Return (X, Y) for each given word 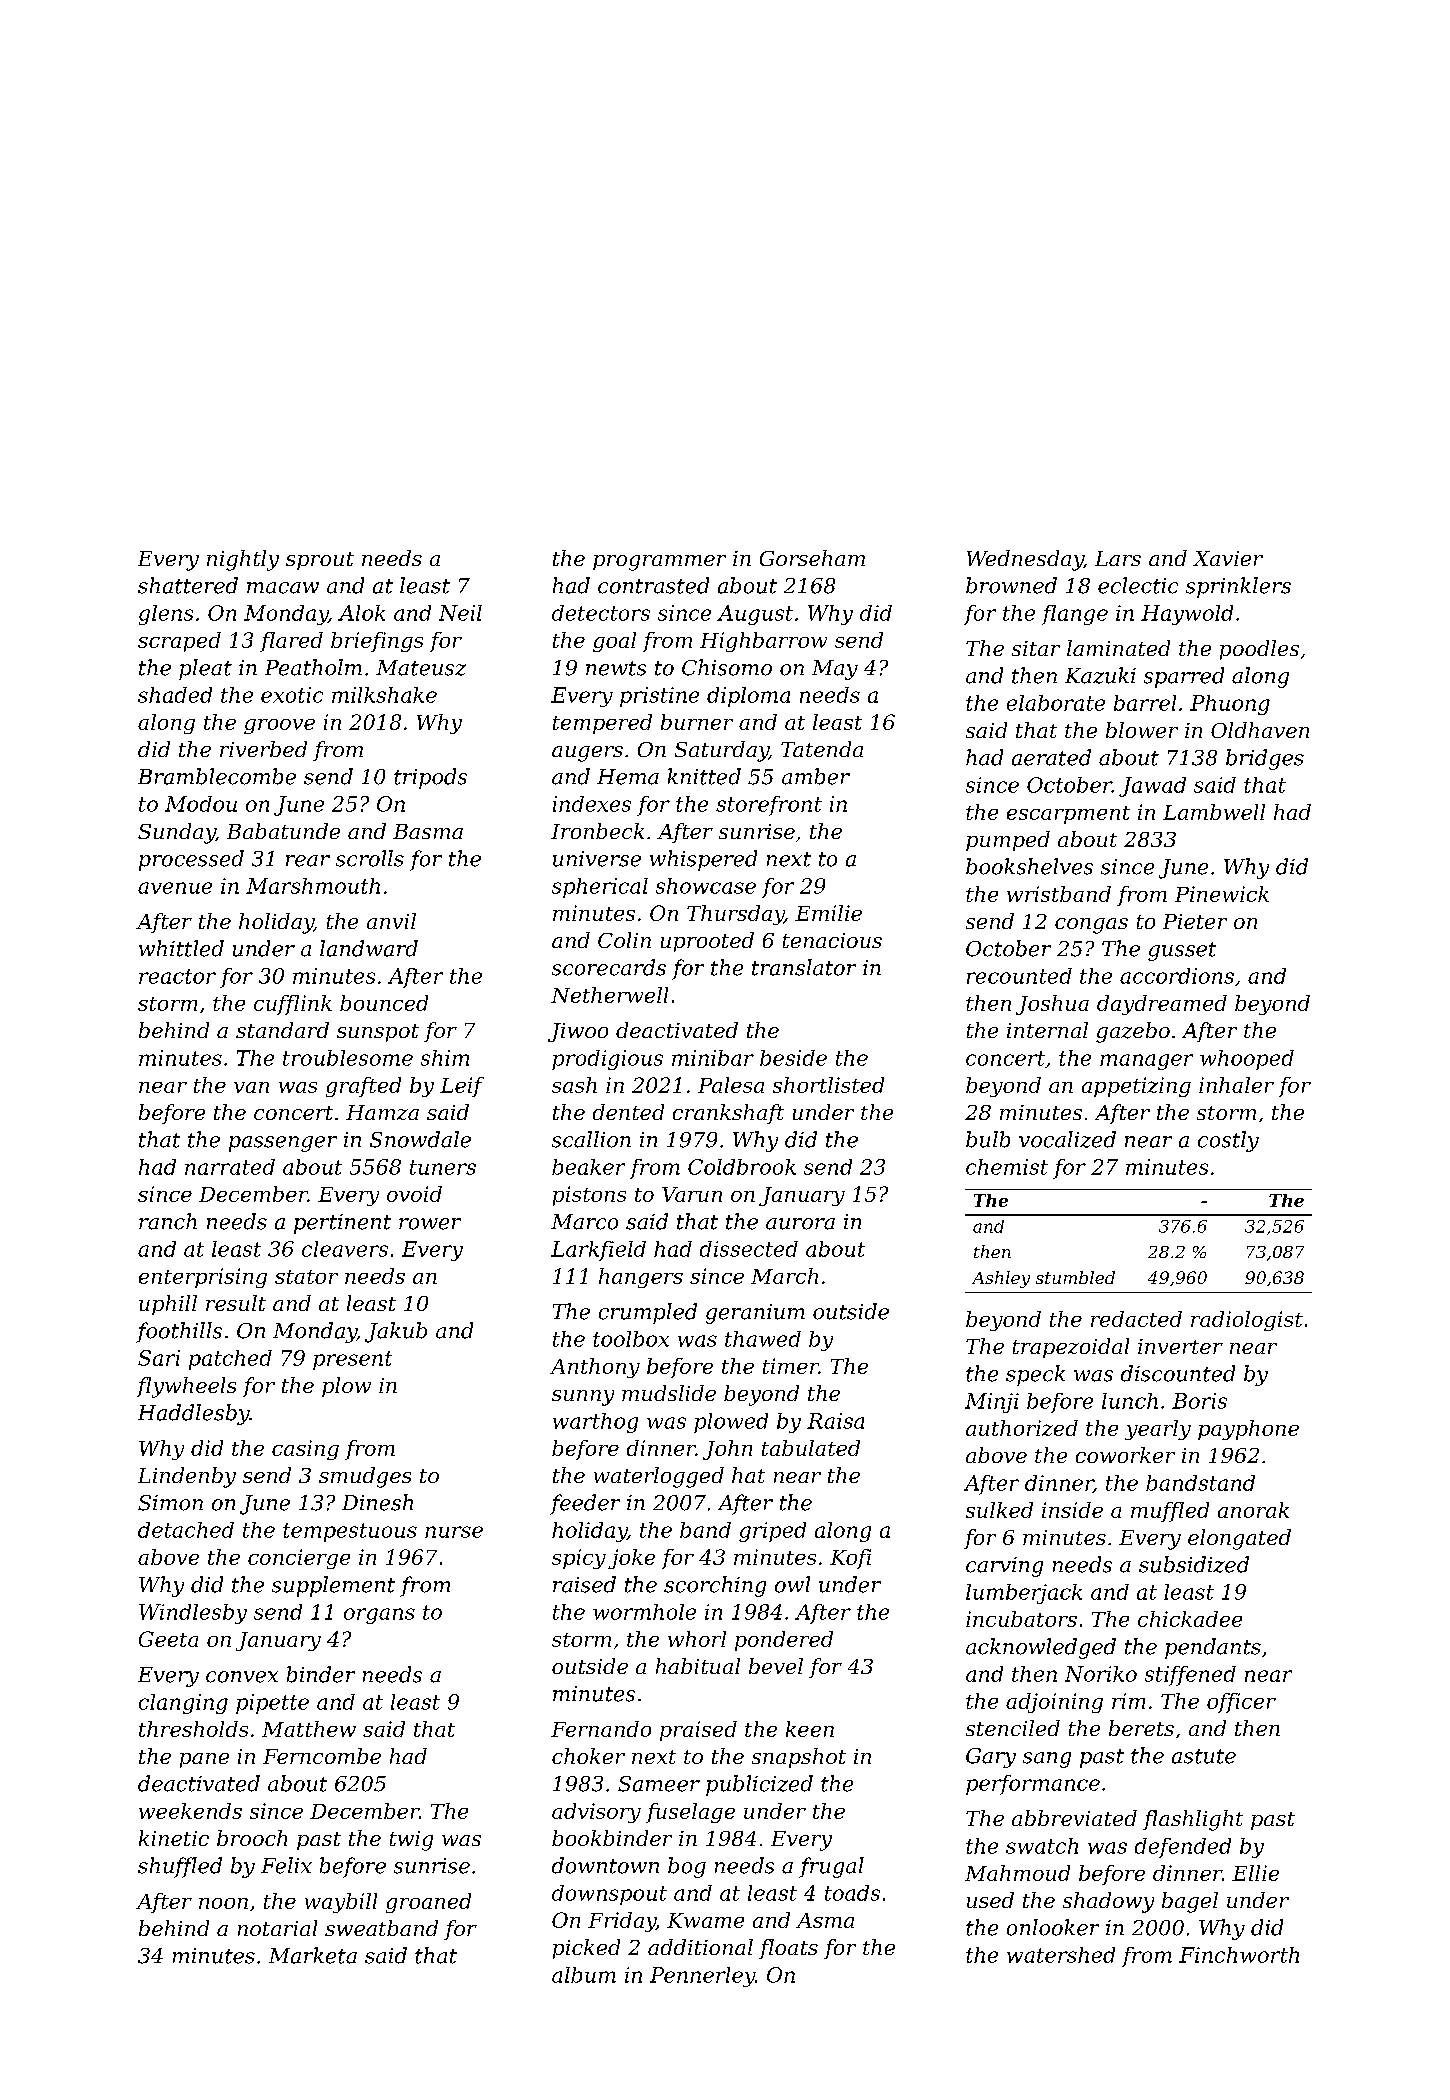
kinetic (174, 1838)
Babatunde (283, 831)
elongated (1239, 1539)
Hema (628, 777)
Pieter (1195, 921)
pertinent (342, 1224)
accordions (1177, 976)
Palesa (731, 1085)
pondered (784, 1641)
